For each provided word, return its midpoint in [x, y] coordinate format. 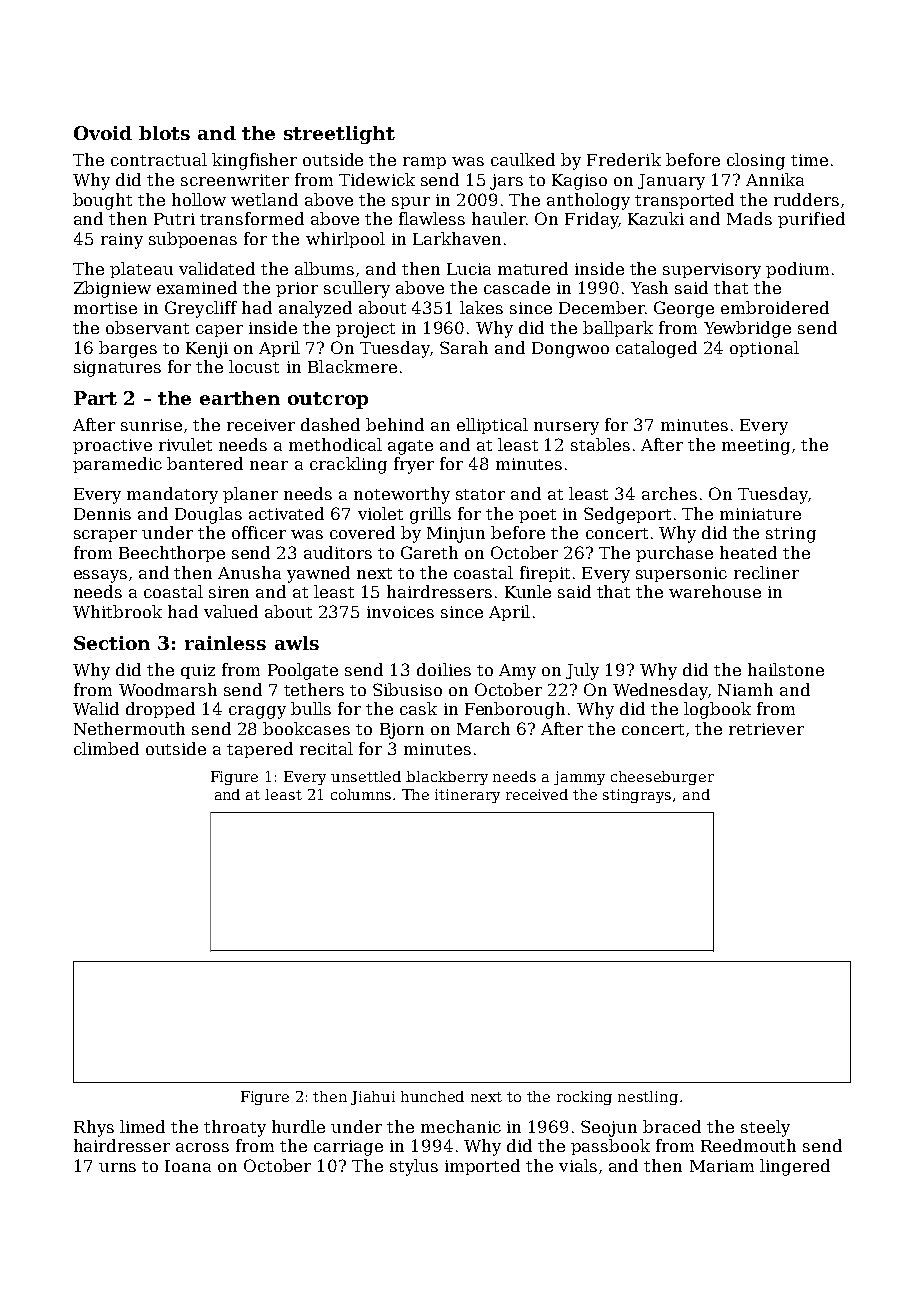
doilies [444, 669]
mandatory [172, 495]
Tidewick [377, 179]
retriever [766, 729]
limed [142, 1126]
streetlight [339, 135]
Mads [749, 218]
